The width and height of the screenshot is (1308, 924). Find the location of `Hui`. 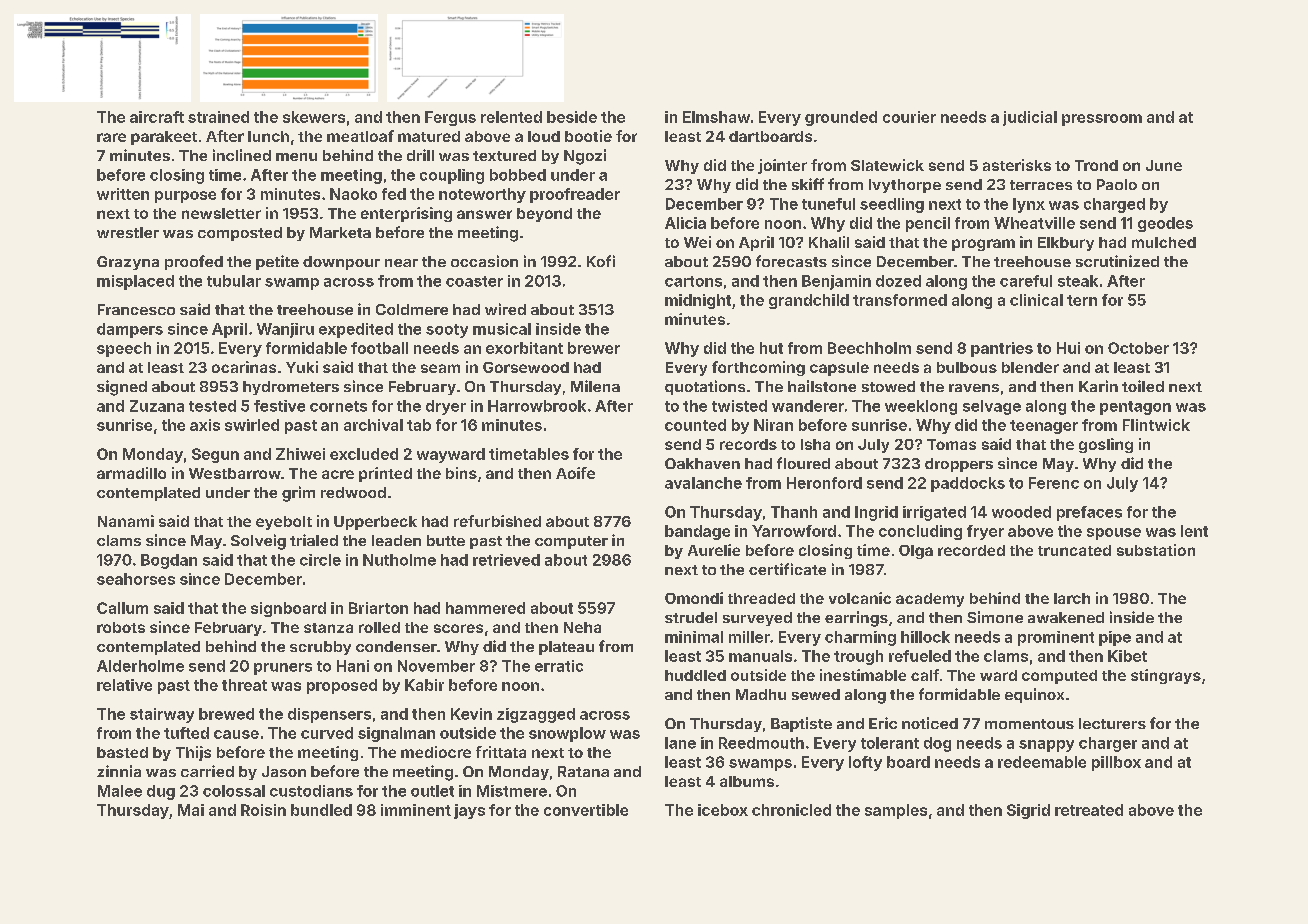

Hui is located at coordinates (1068, 348).
